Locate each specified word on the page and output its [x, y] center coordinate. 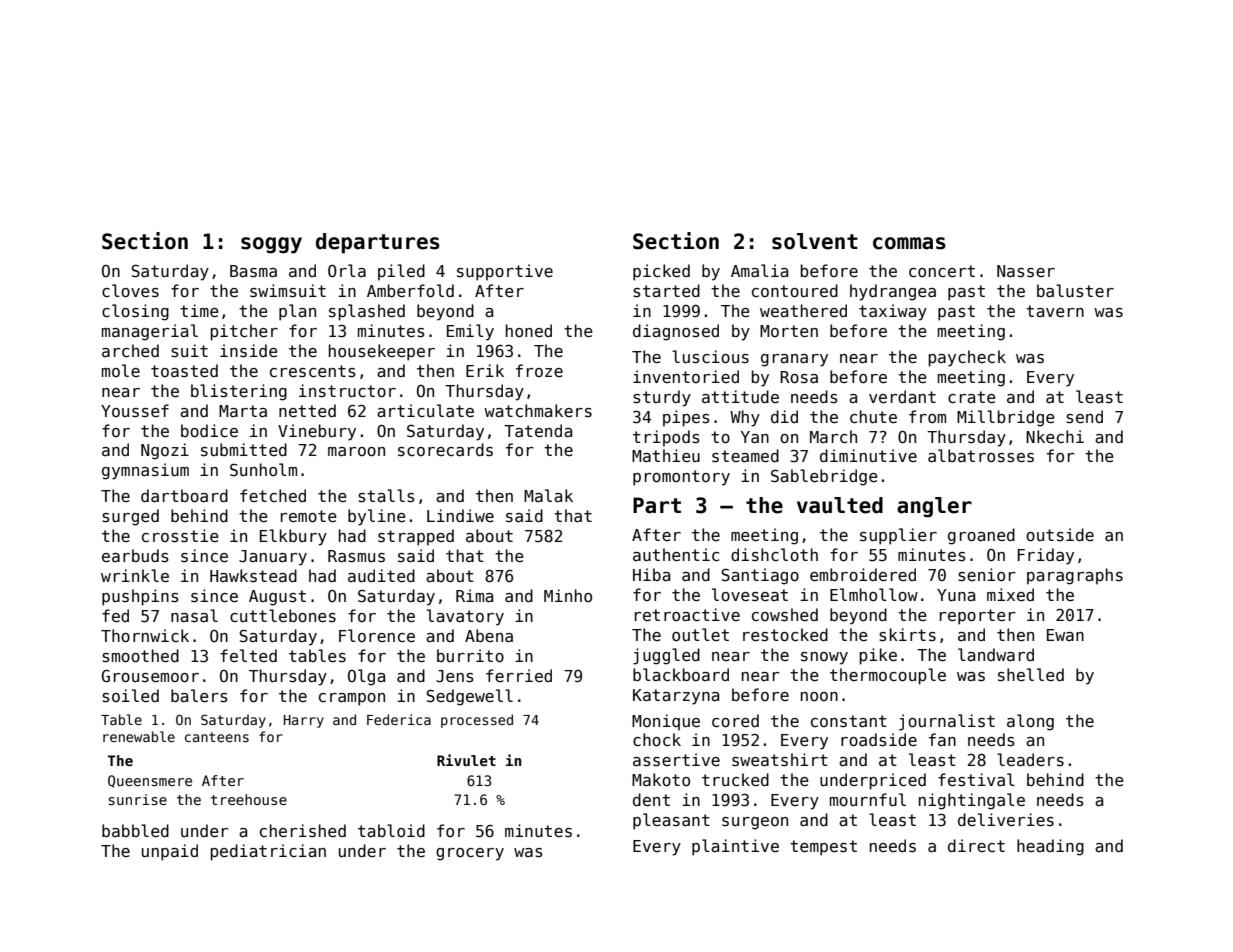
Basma [253, 271]
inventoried [686, 376]
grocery [470, 854]
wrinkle [135, 575]
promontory [681, 478]
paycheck [967, 358]
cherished [303, 831]
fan [942, 739]
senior [986, 575]
